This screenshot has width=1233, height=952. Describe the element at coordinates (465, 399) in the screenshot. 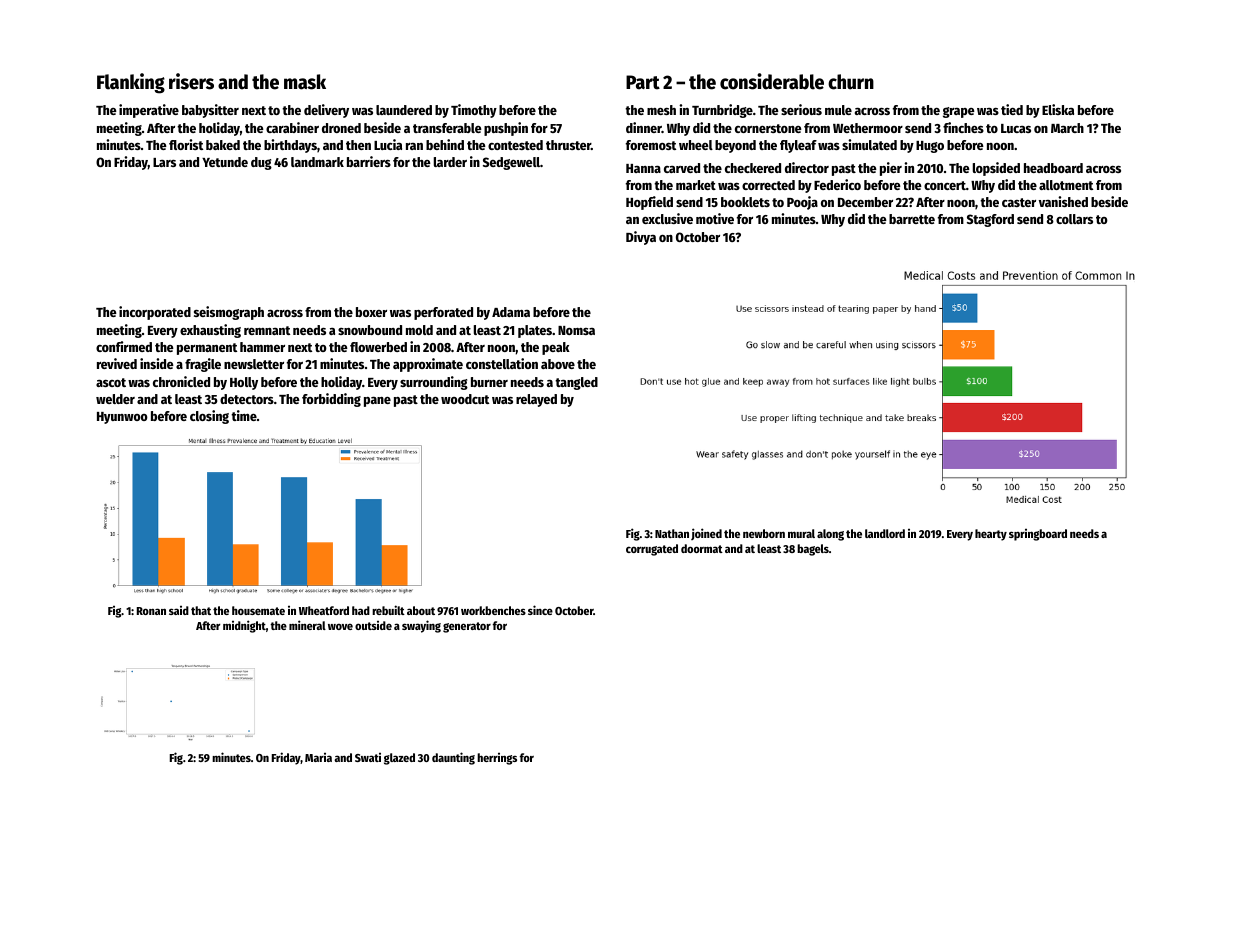

I see `woodcut` at that location.
